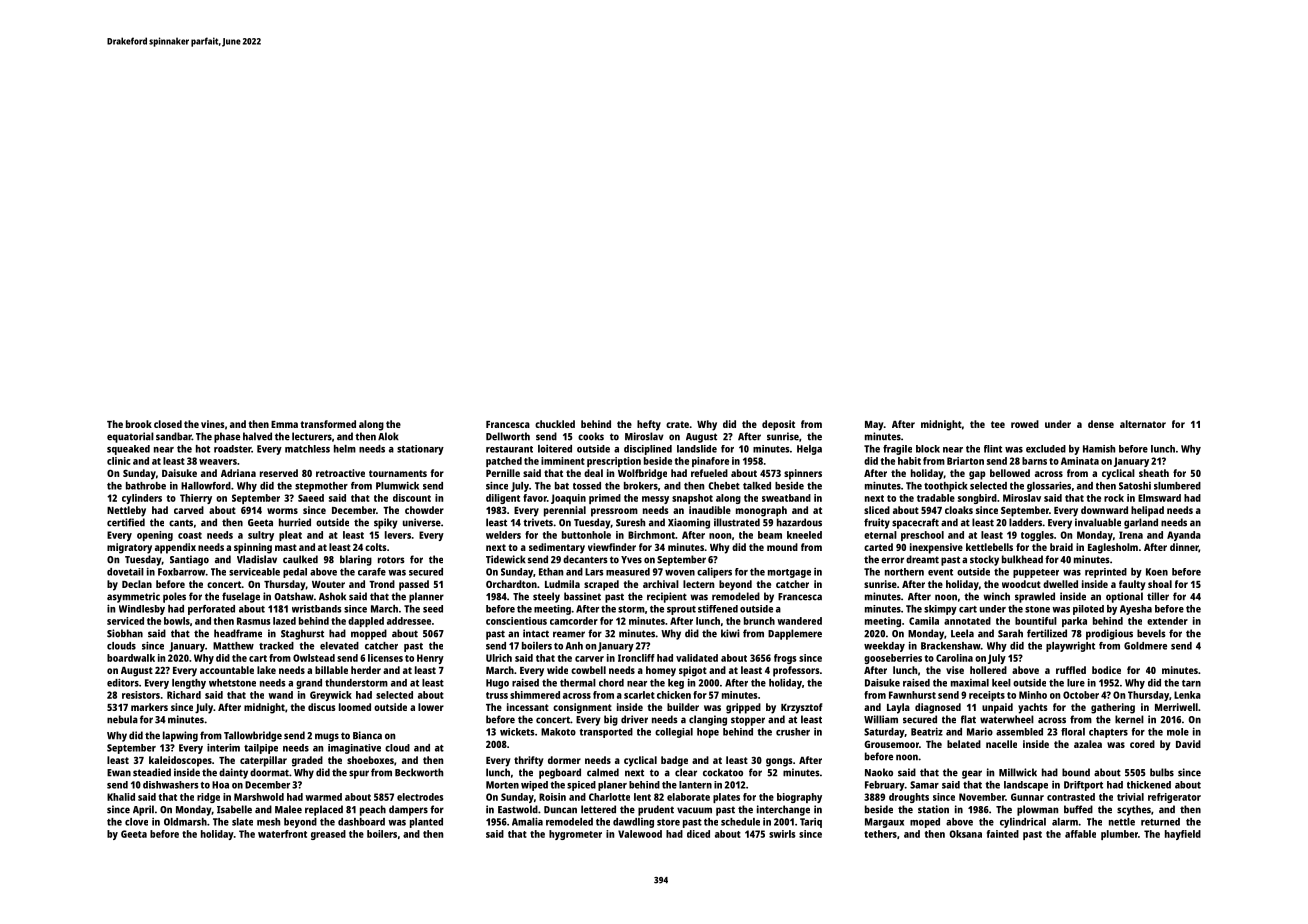 The height and width of the screenshot is (924, 1308). What do you see at coordinates (555, 424) in the screenshot?
I see `chuckled` at bounding box center [555, 424].
